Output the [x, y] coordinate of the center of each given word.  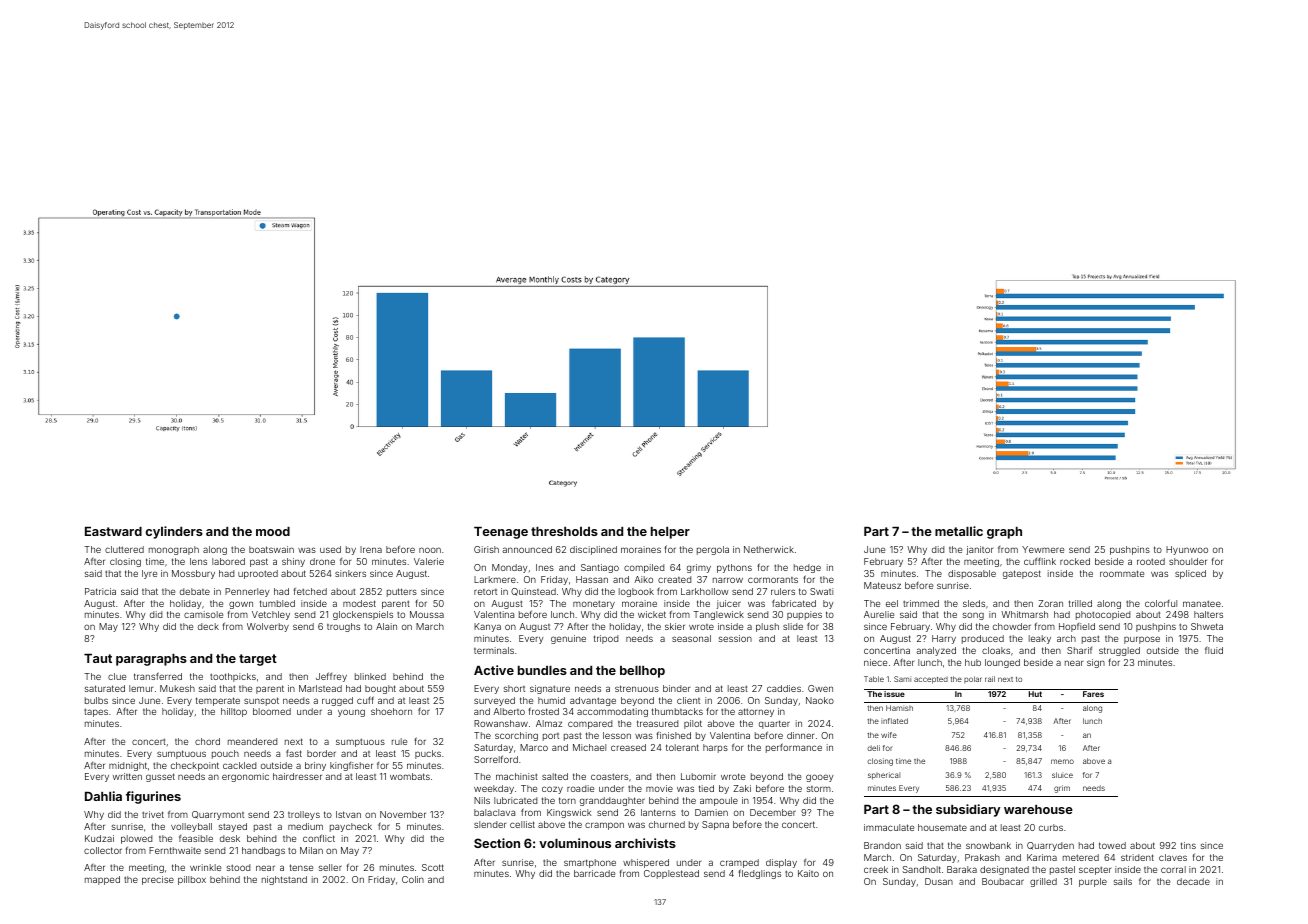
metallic [959, 531]
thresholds [564, 531]
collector [103, 850]
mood [273, 531]
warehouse [1038, 809]
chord [207, 741]
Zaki [742, 788]
